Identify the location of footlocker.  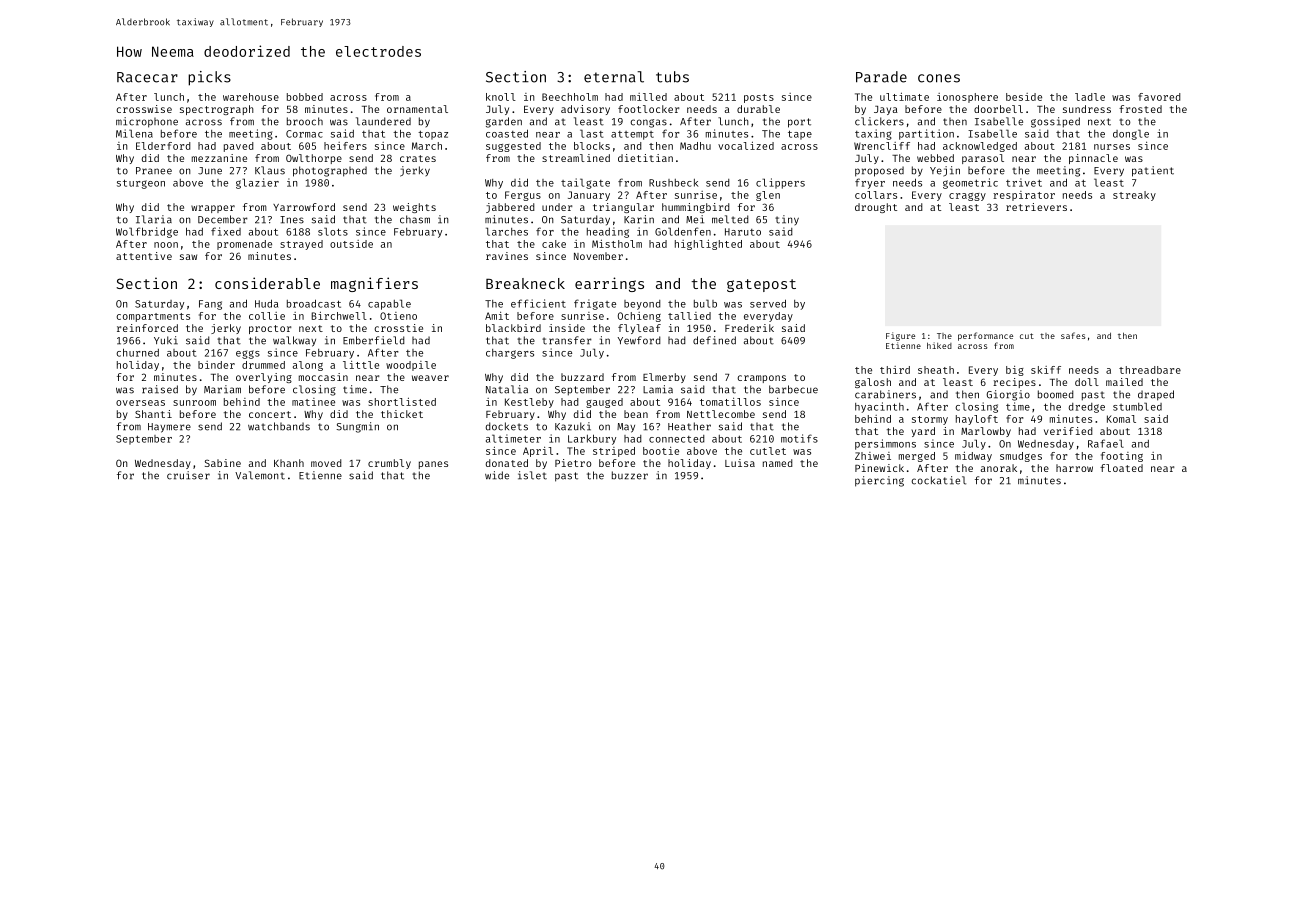
(648, 109).
